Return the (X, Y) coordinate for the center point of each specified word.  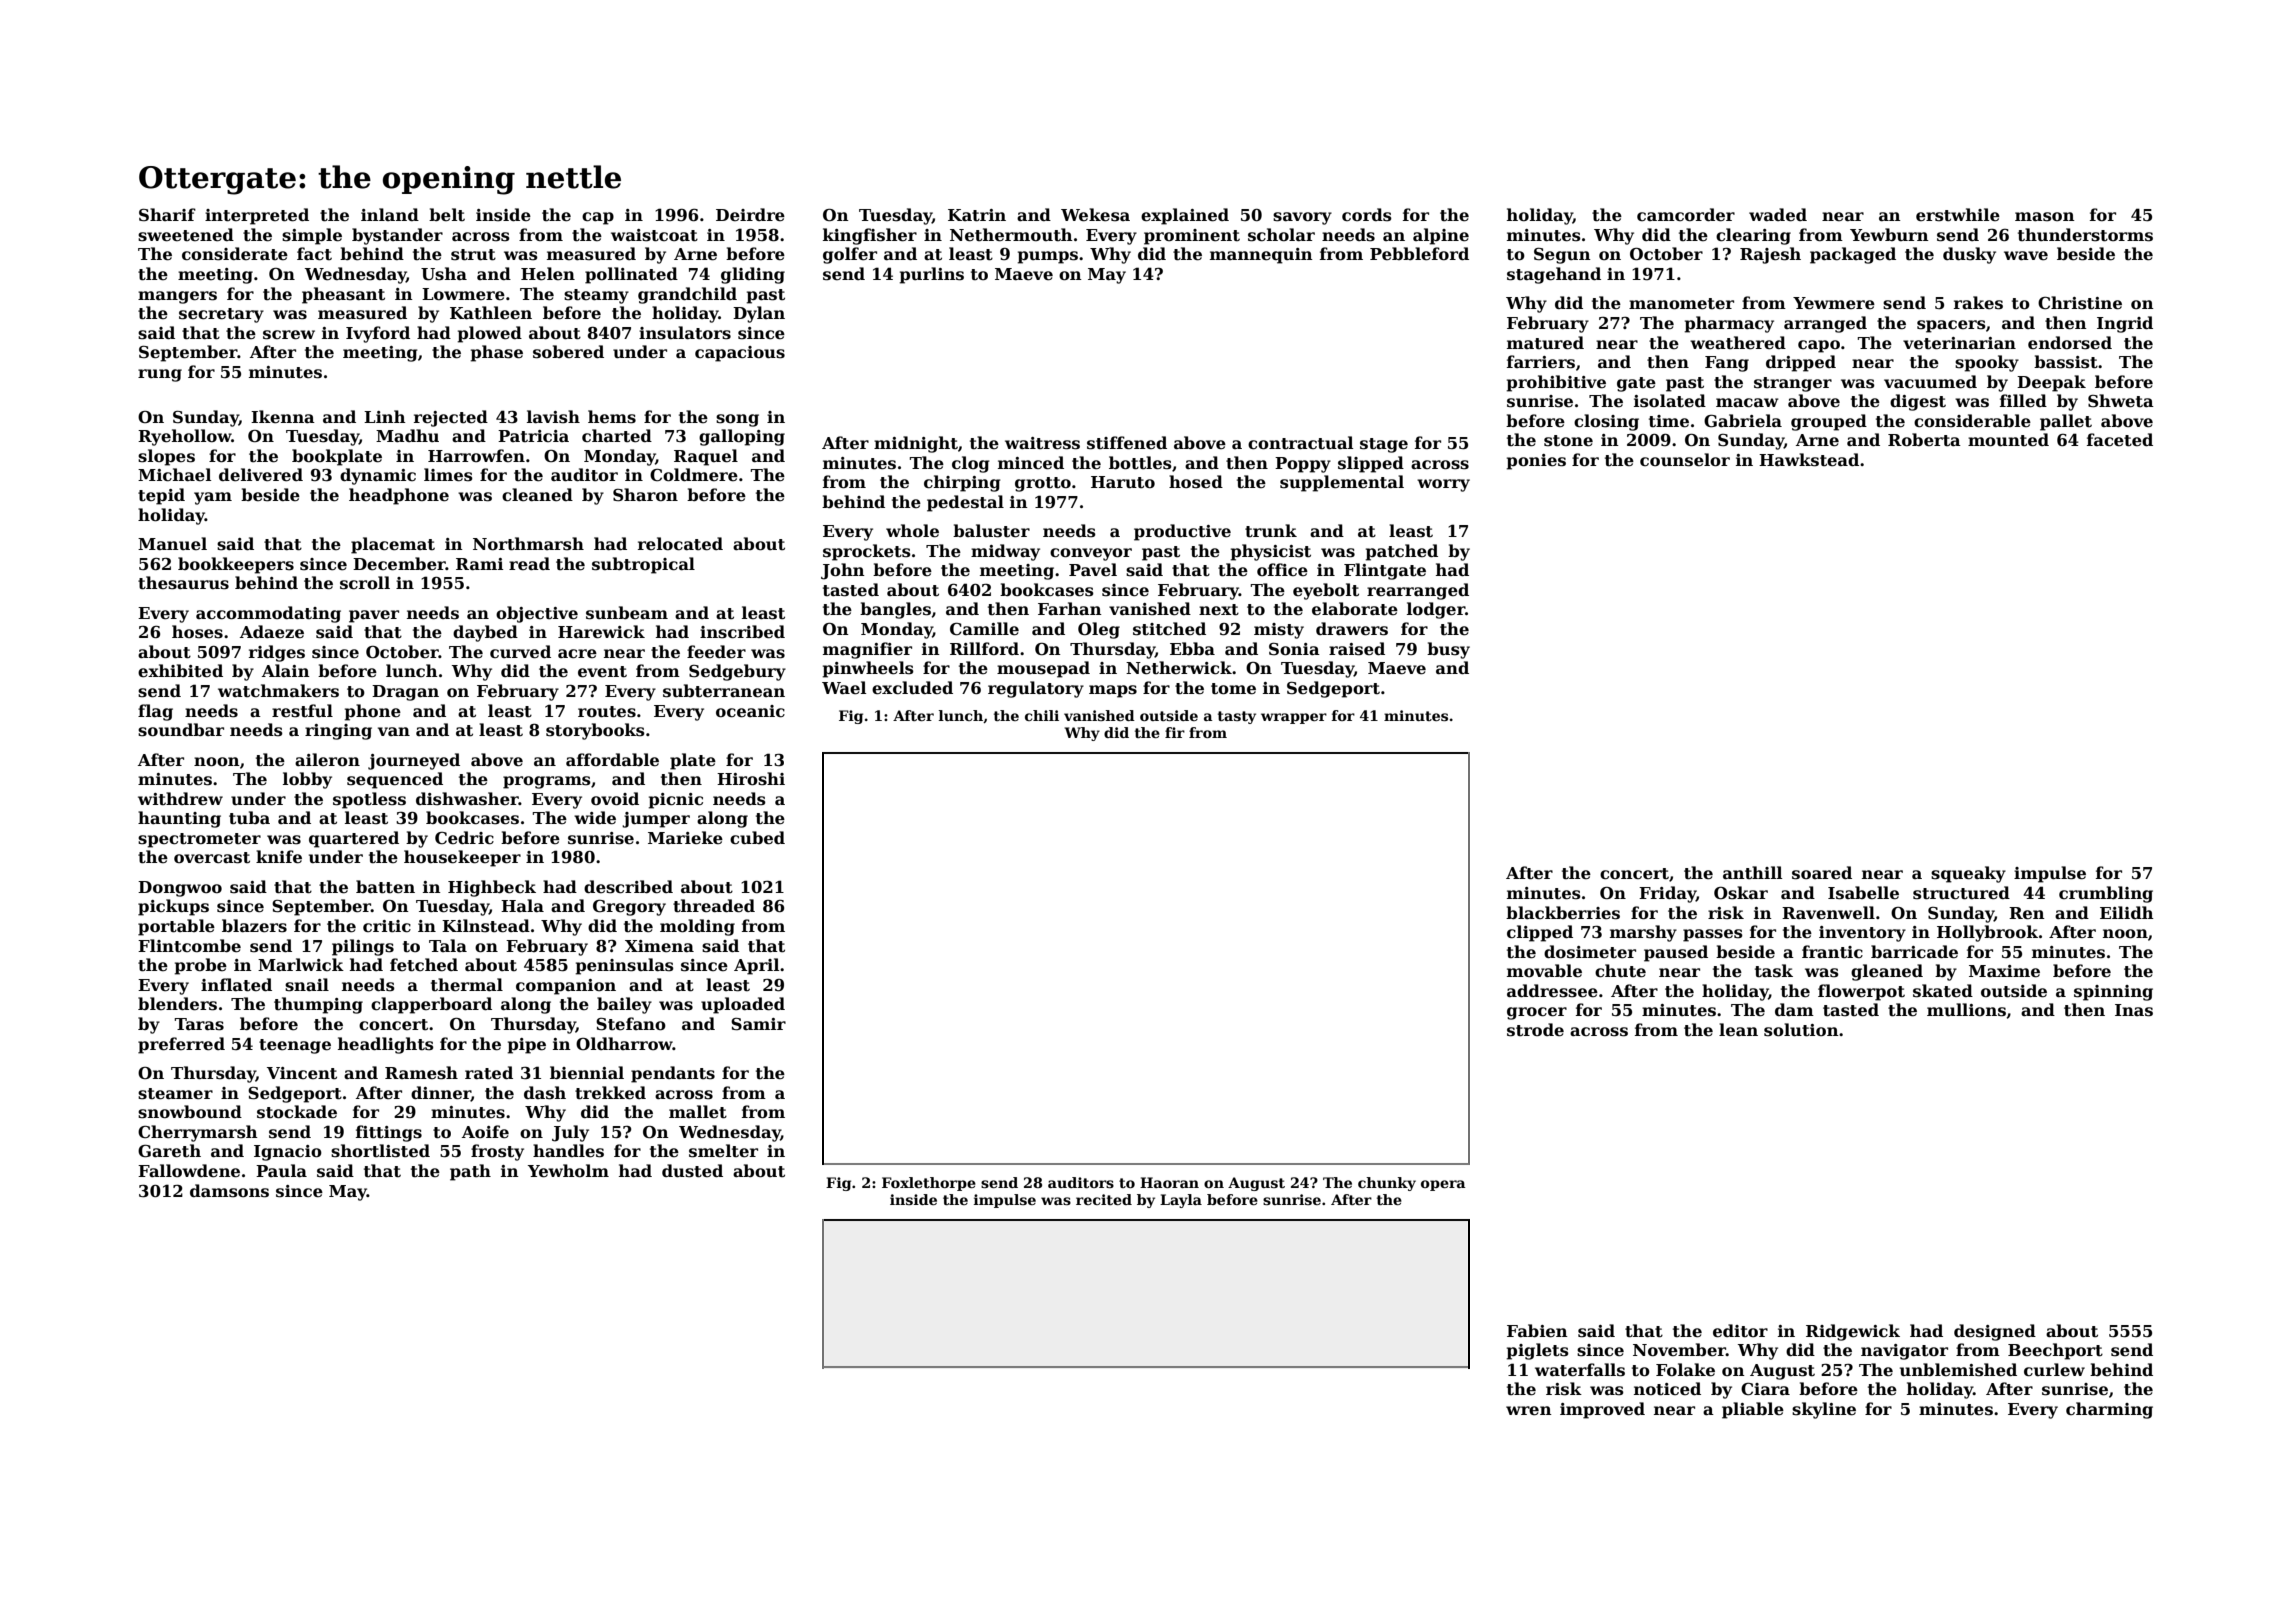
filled (2023, 401)
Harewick (601, 632)
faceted (2120, 440)
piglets (1537, 1351)
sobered (568, 352)
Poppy (1303, 465)
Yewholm (568, 1171)
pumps (1047, 257)
